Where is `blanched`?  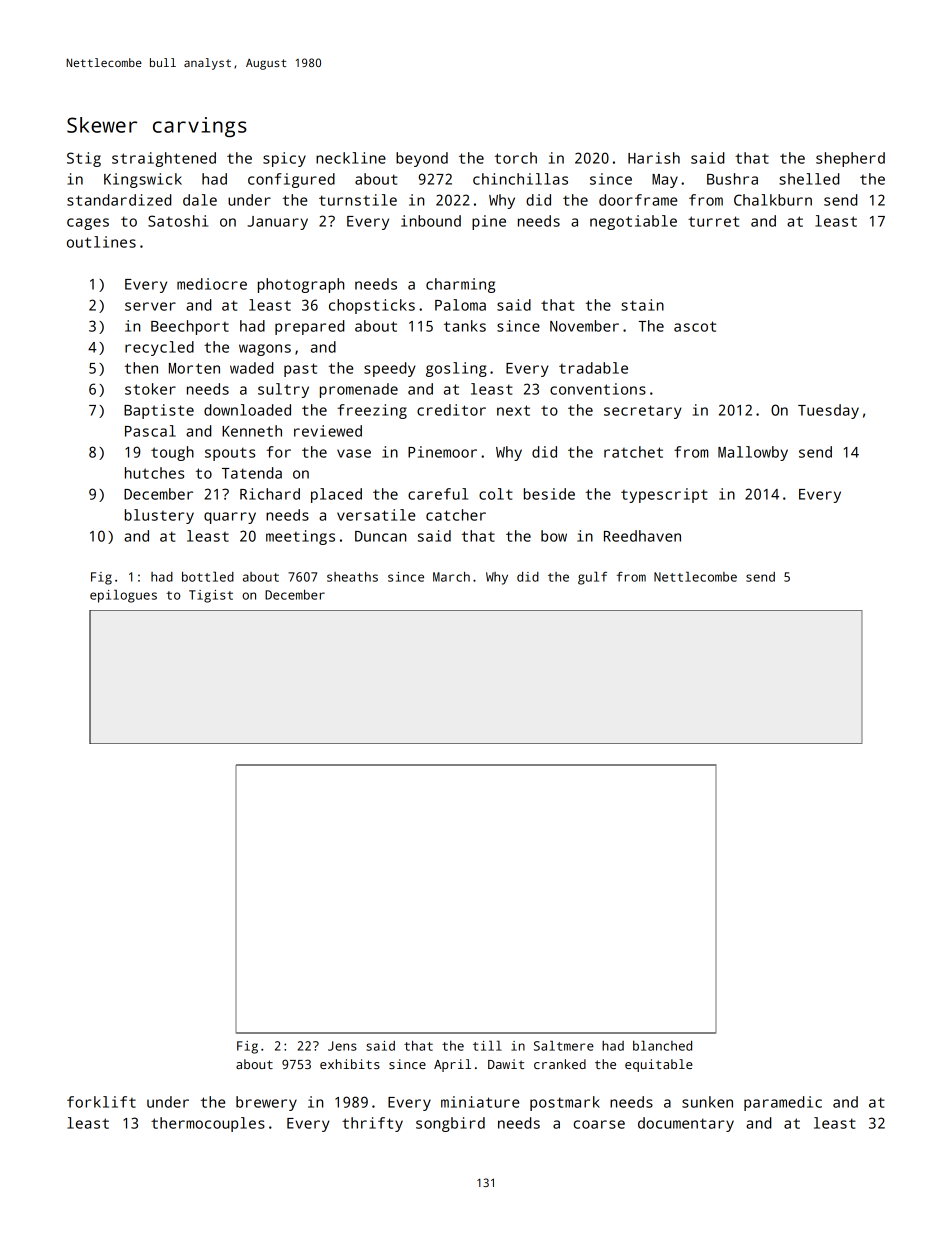
blanched is located at coordinates (662, 1045).
